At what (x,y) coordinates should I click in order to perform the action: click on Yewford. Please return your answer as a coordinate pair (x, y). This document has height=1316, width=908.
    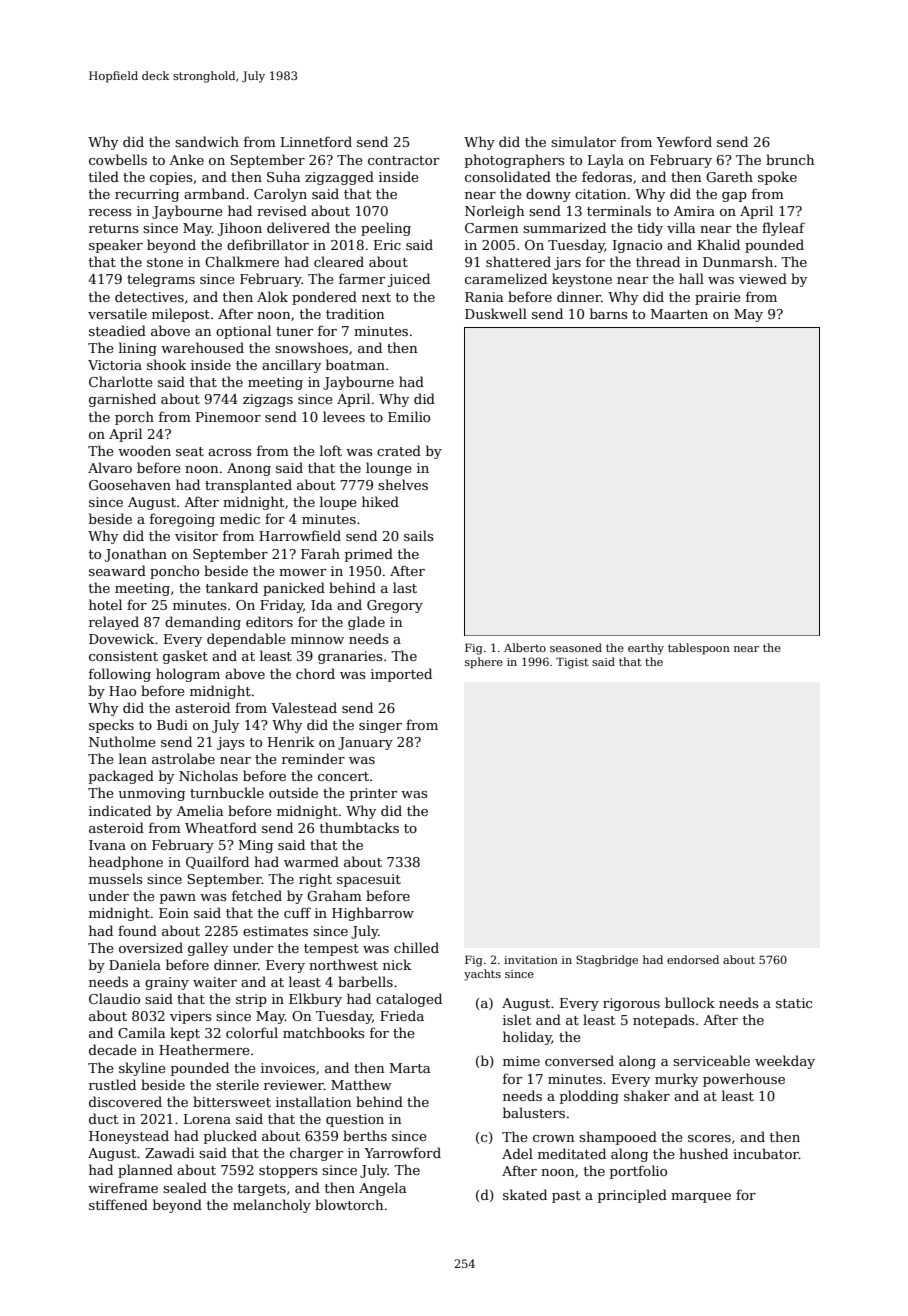
    Looking at the image, I should click on (684, 141).
